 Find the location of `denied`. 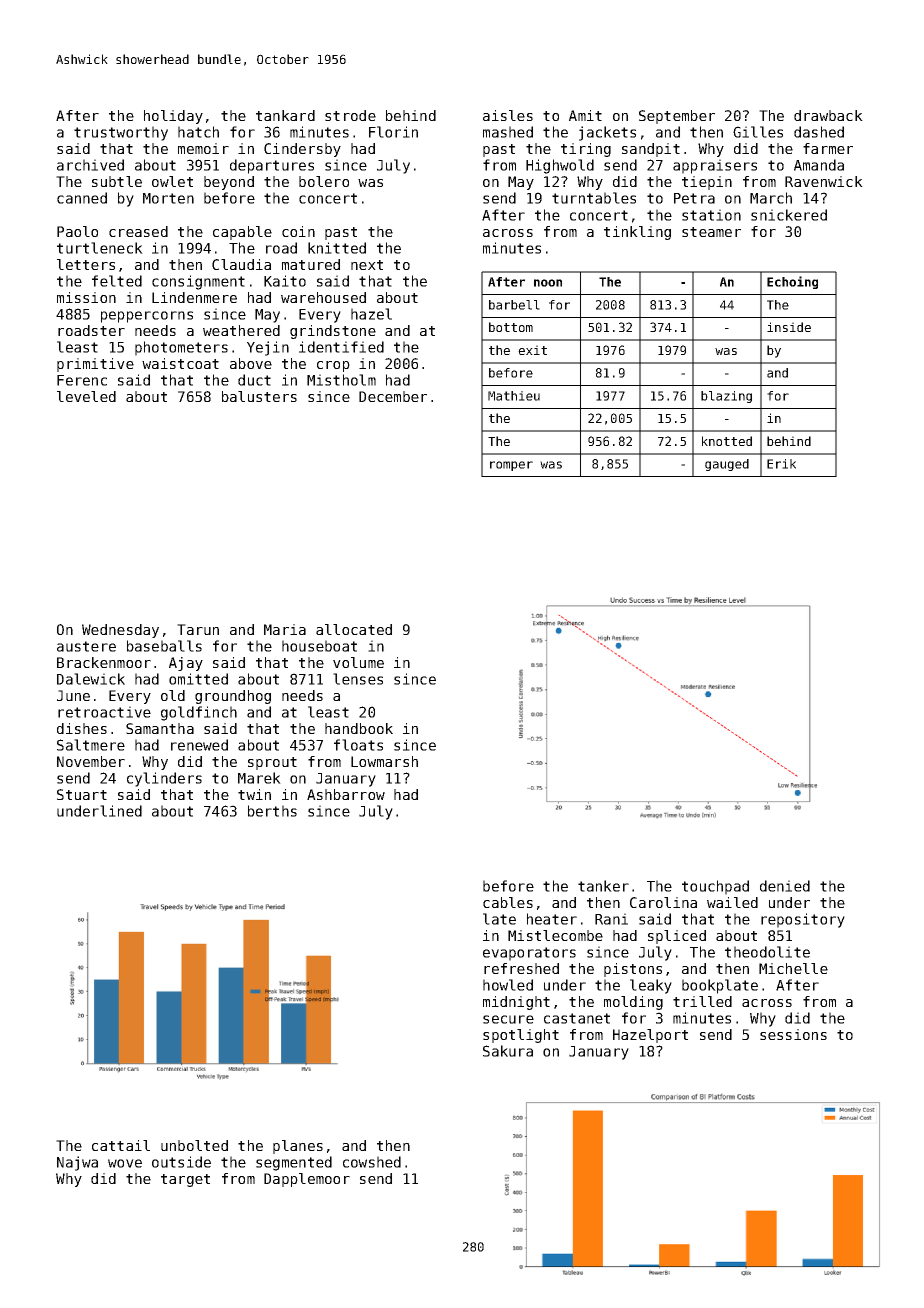

denied is located at coordinates (785, 886).
